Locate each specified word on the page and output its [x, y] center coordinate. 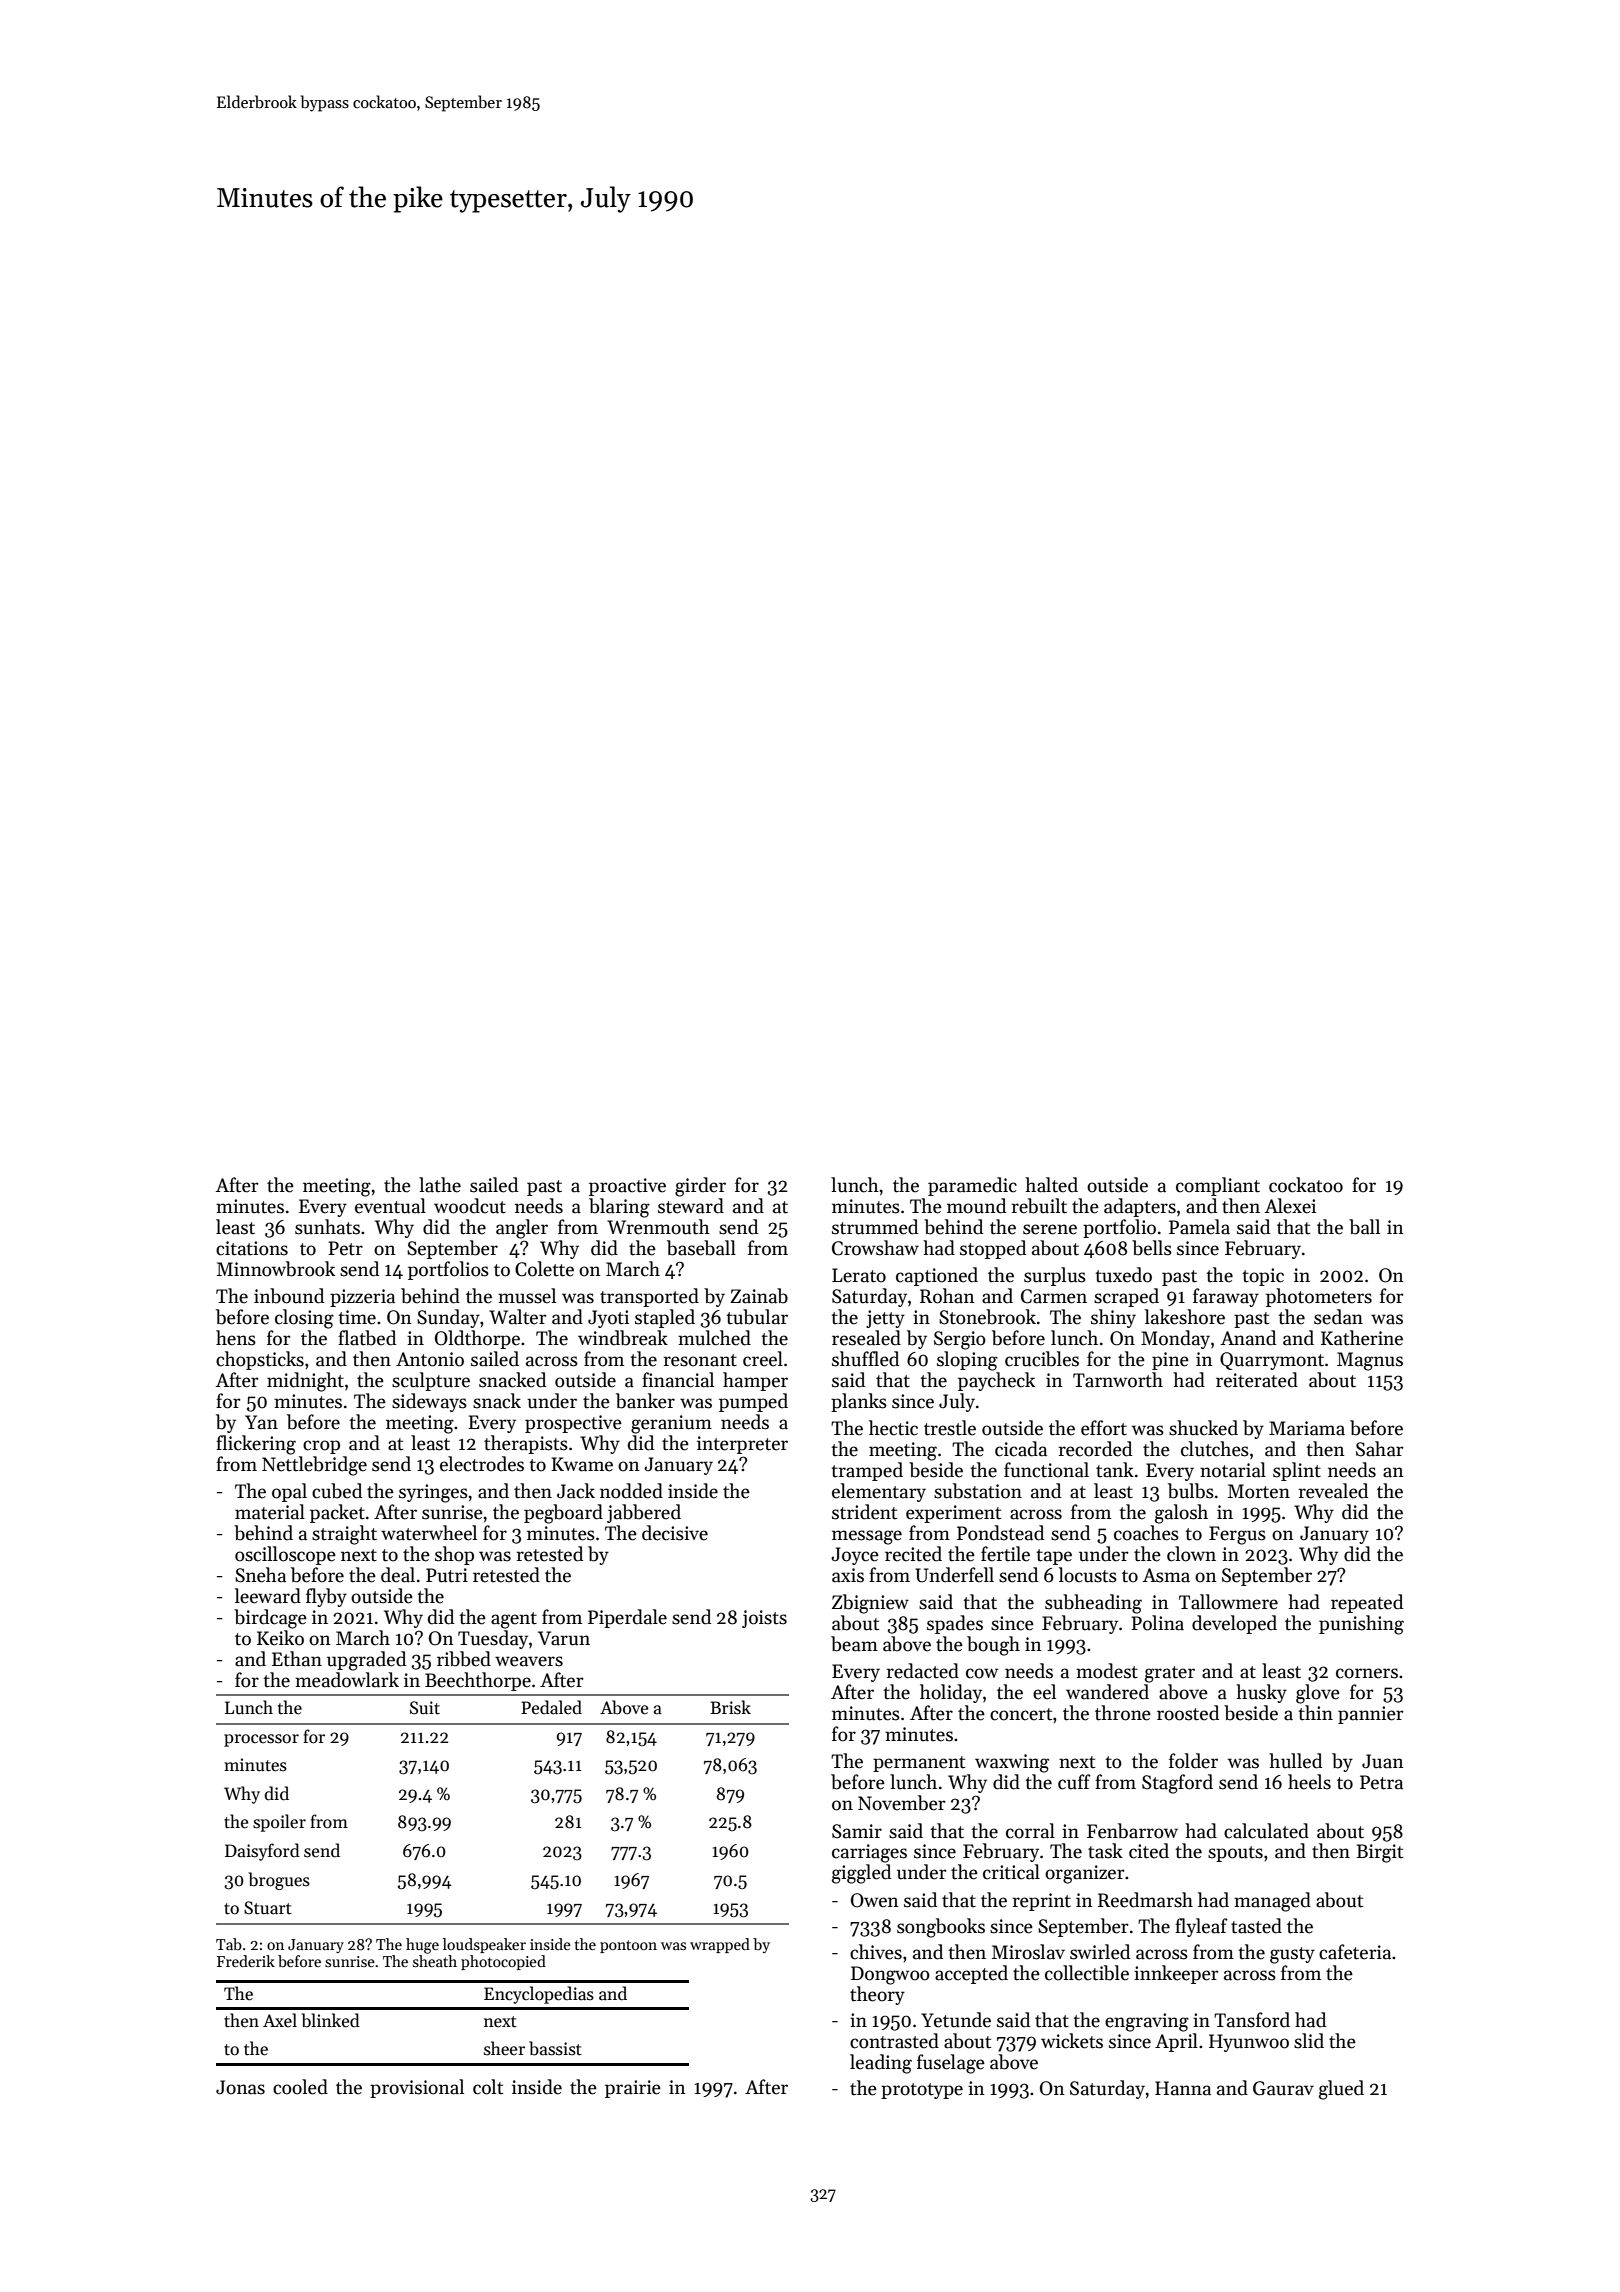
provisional [417, 2088]
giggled [861, 1874]
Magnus [1370, 1361]
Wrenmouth [658, 1227]
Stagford [1177, 1784]
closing [304, 1319]
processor [261, 1740]
